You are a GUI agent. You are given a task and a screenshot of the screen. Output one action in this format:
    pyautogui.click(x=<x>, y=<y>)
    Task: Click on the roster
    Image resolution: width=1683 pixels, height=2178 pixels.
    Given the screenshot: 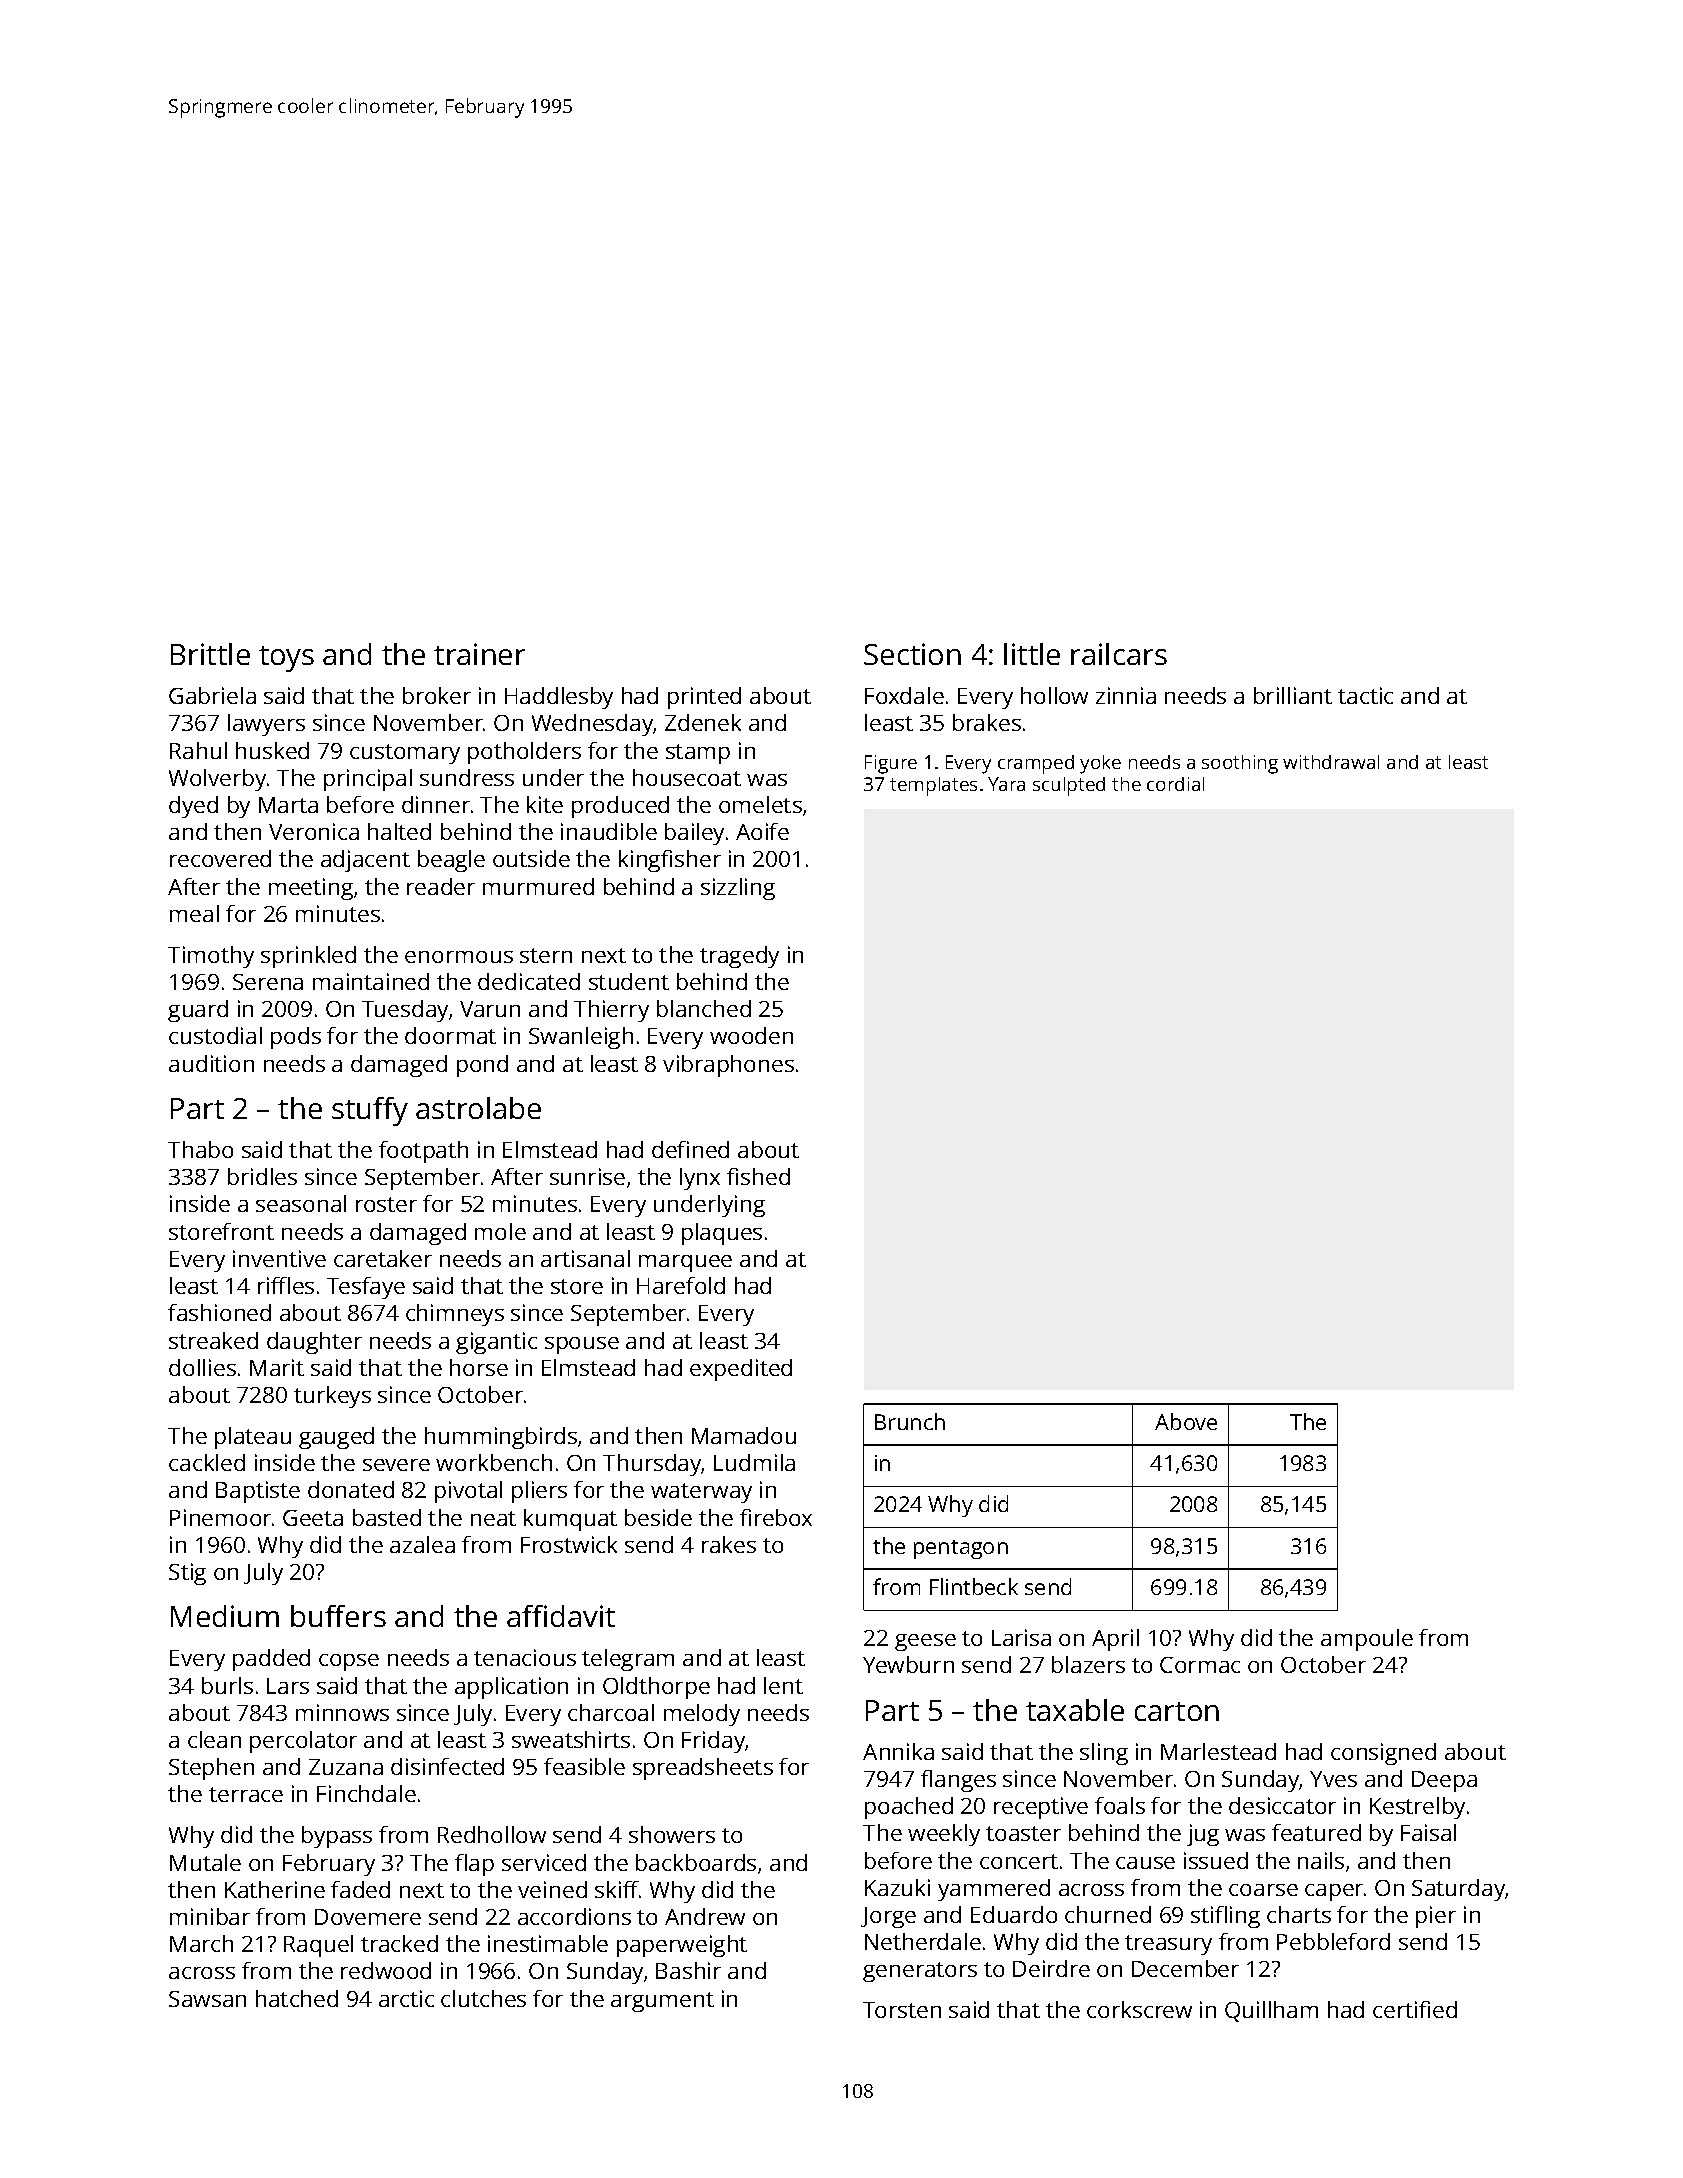 What is the action you would take?
    pyautogui.click(x=386, y=1204)
